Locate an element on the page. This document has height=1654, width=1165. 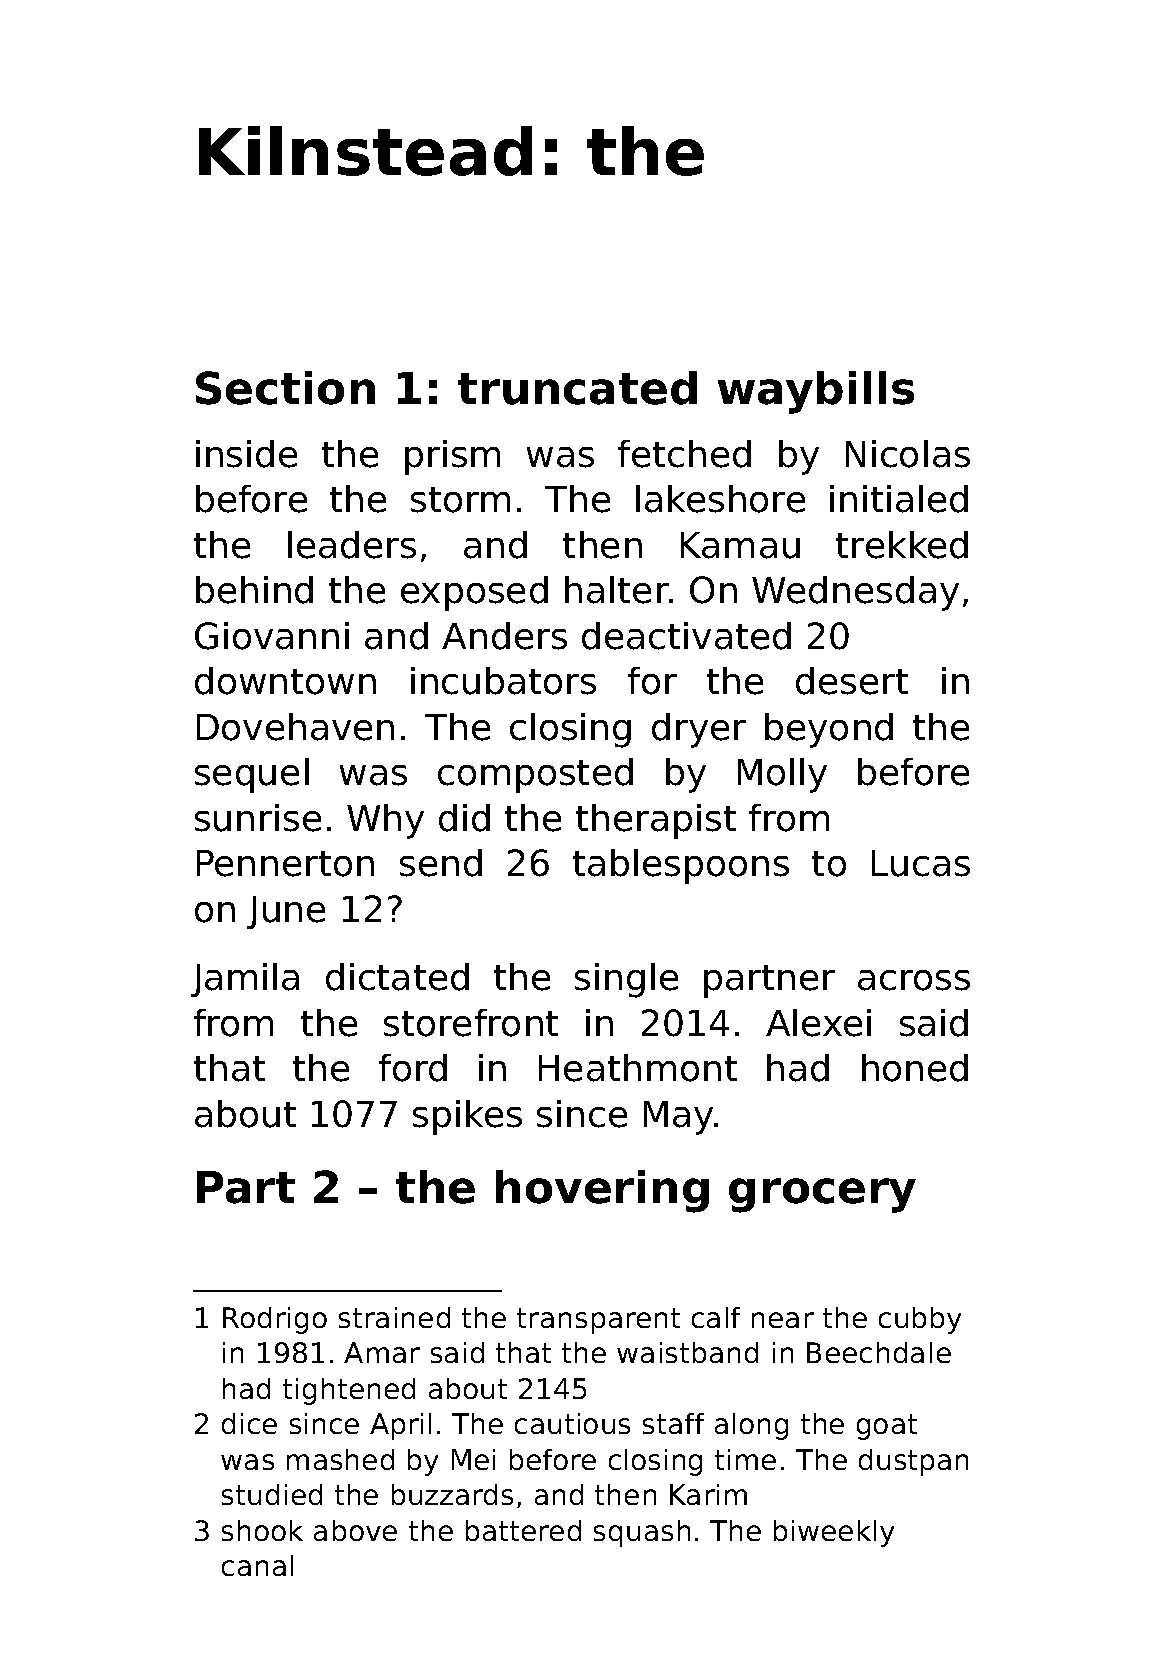
inside is located at coordinates (246, 454).
